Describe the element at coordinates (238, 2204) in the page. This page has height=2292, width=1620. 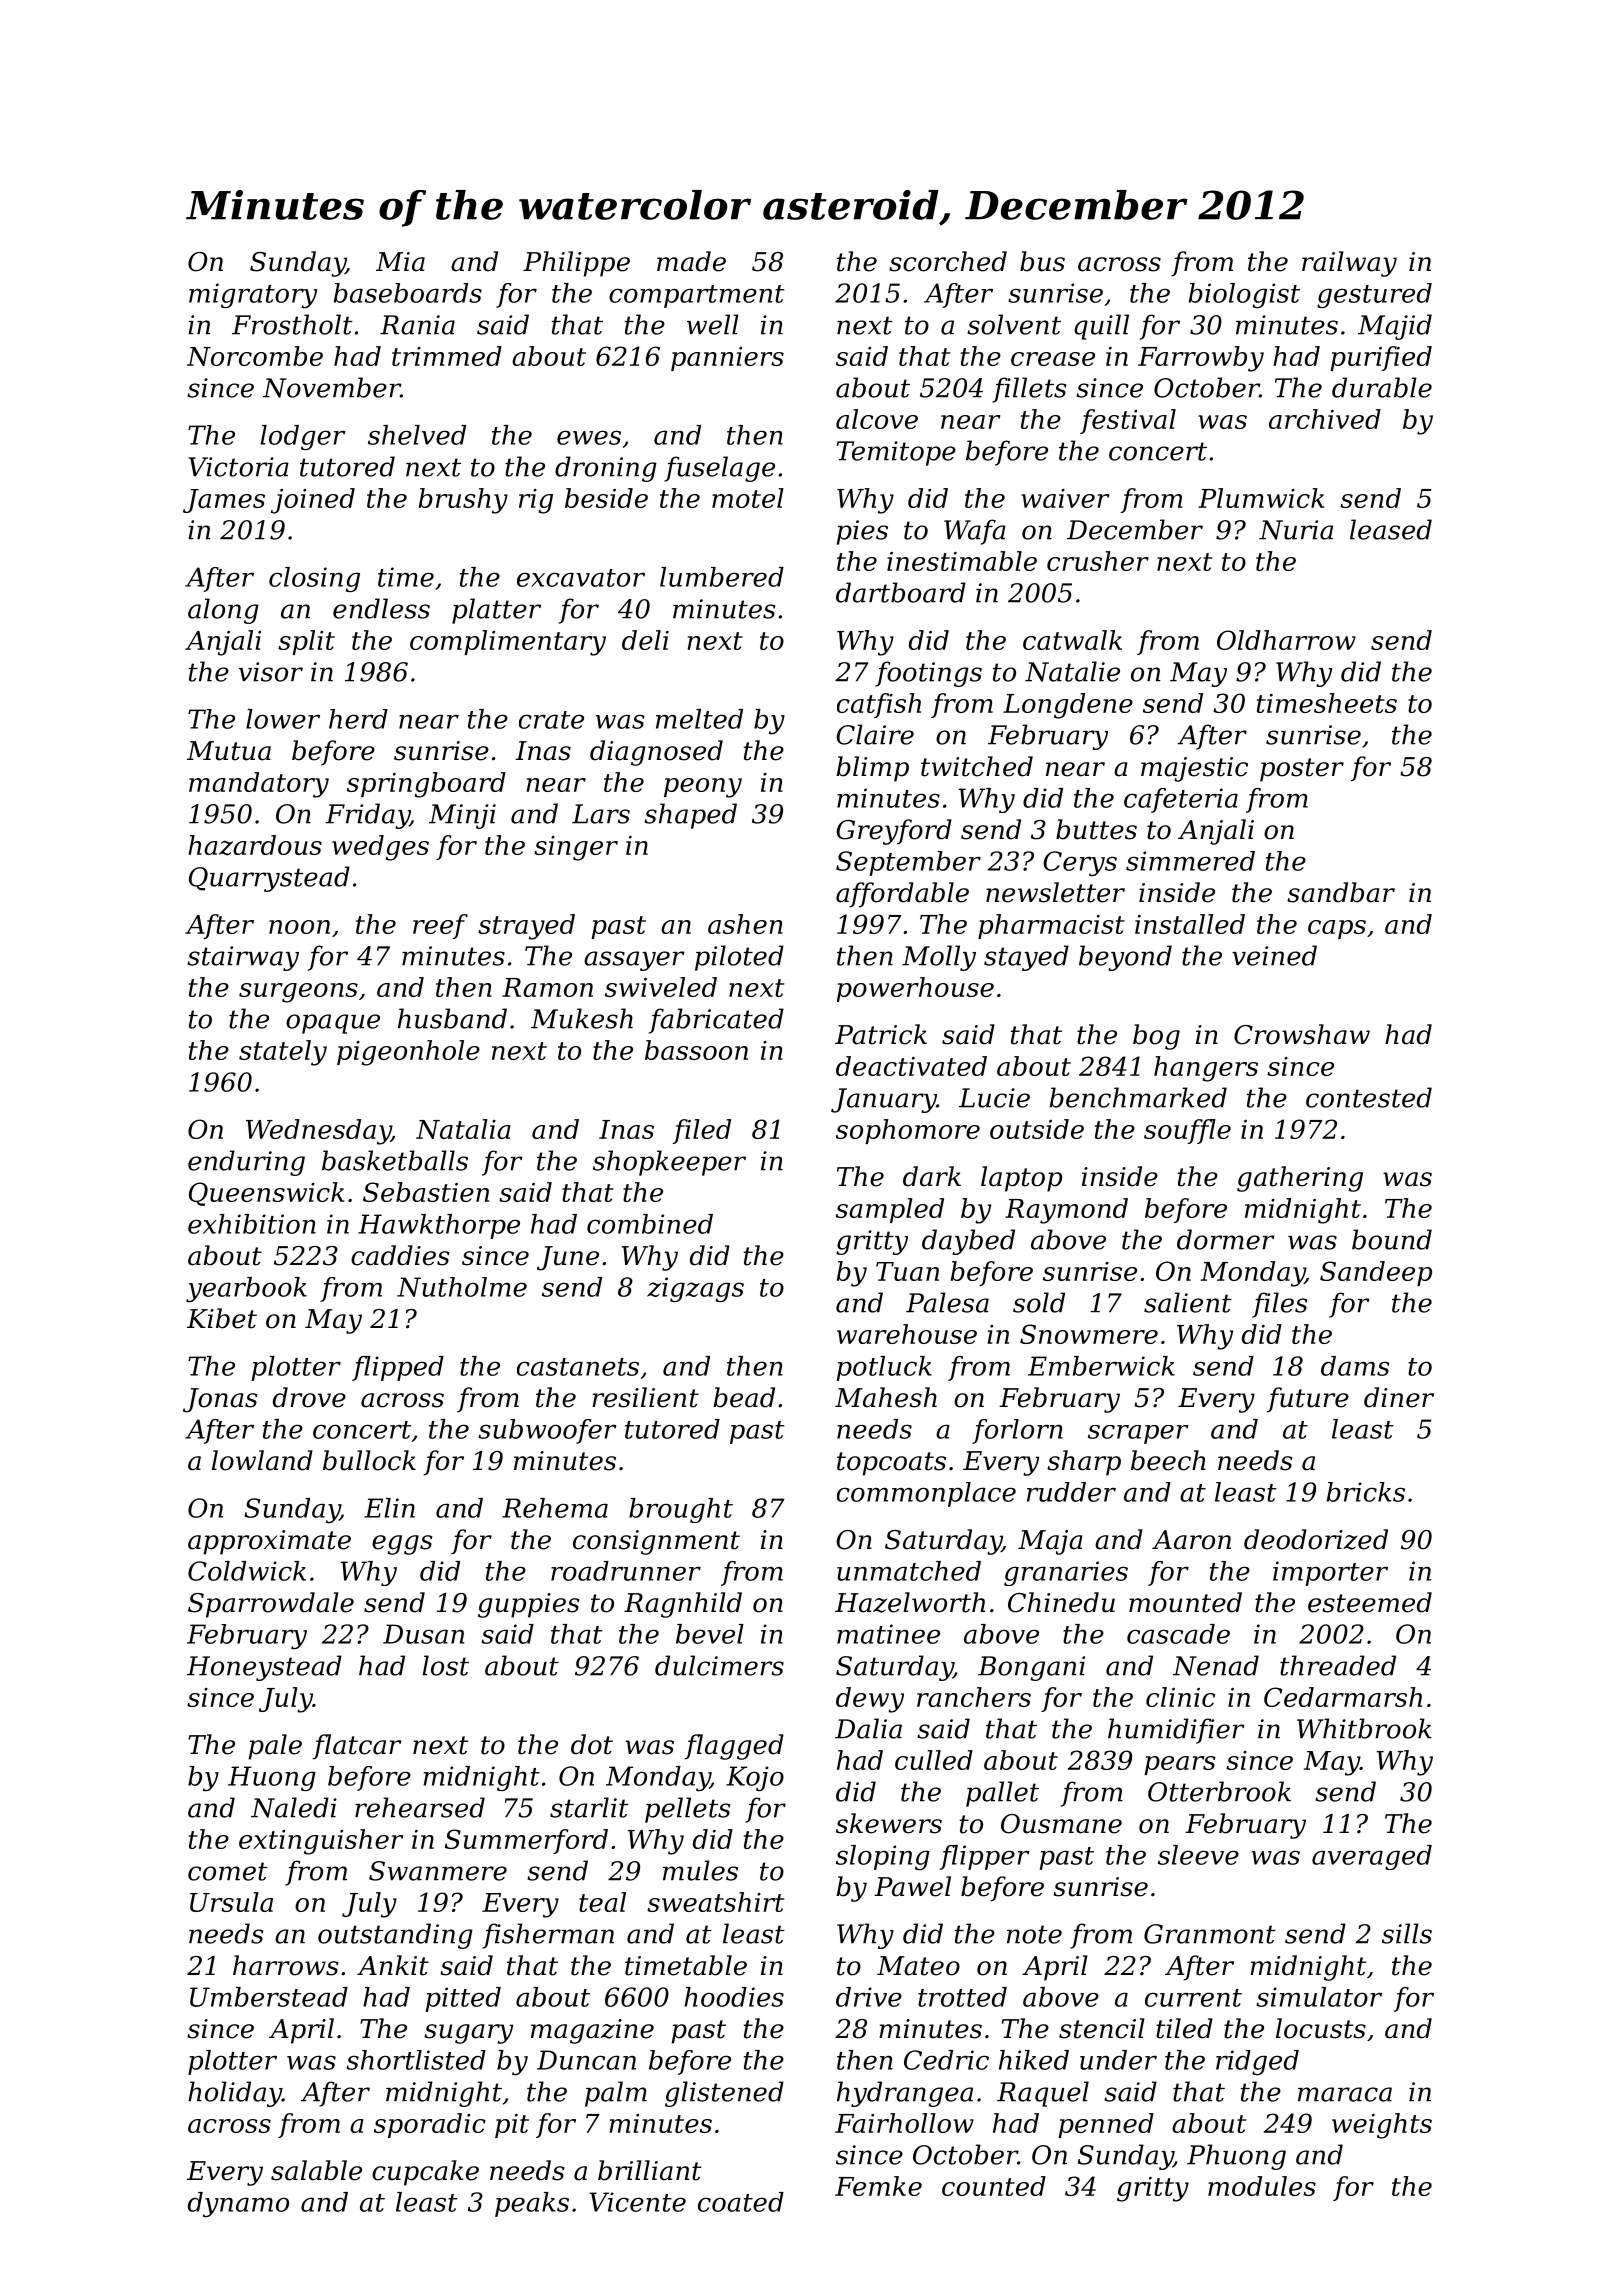
I see `dynamo` at that location.
